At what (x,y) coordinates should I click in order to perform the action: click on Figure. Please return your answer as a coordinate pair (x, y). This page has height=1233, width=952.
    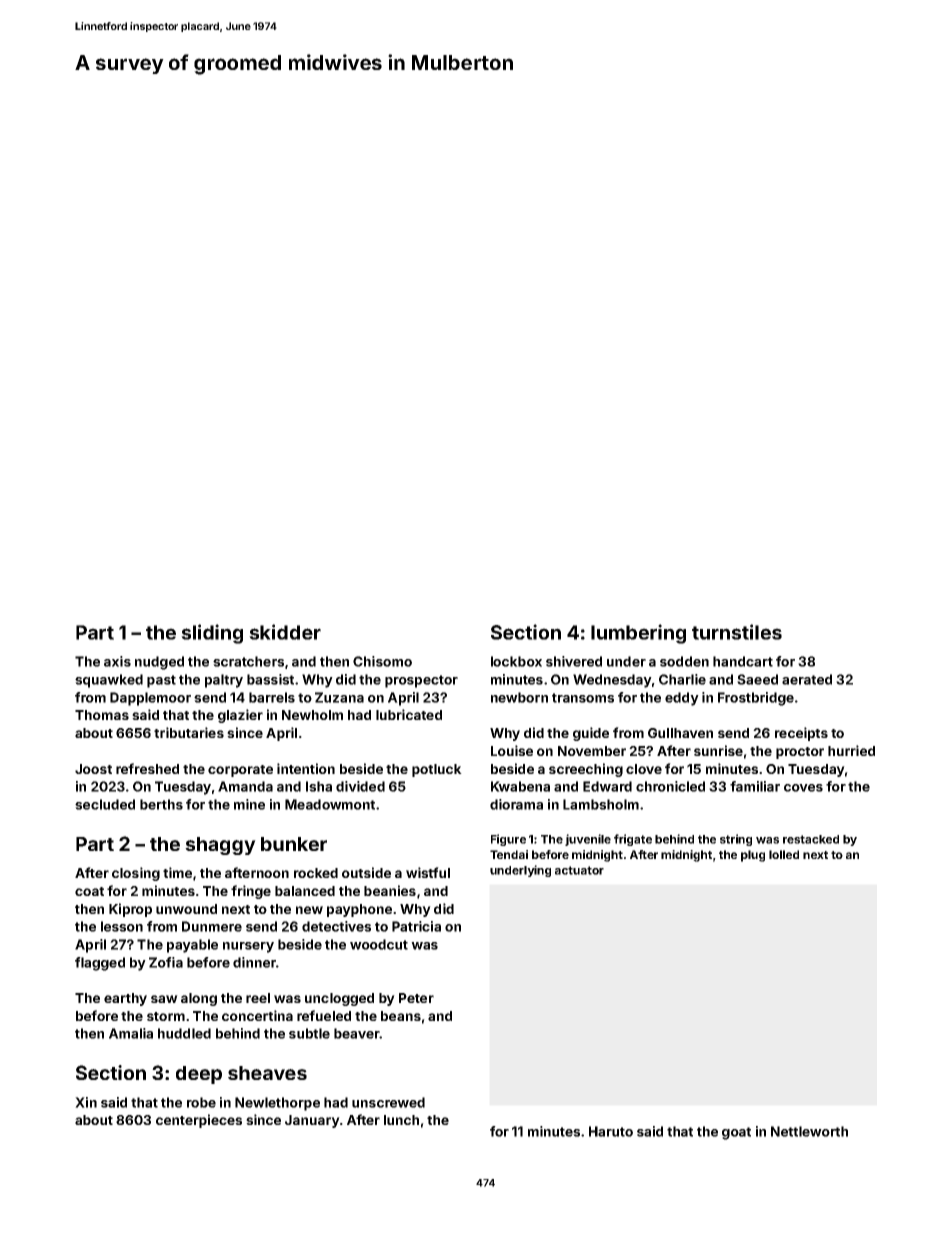
    Looking at the image, I should click on (508, 840).
